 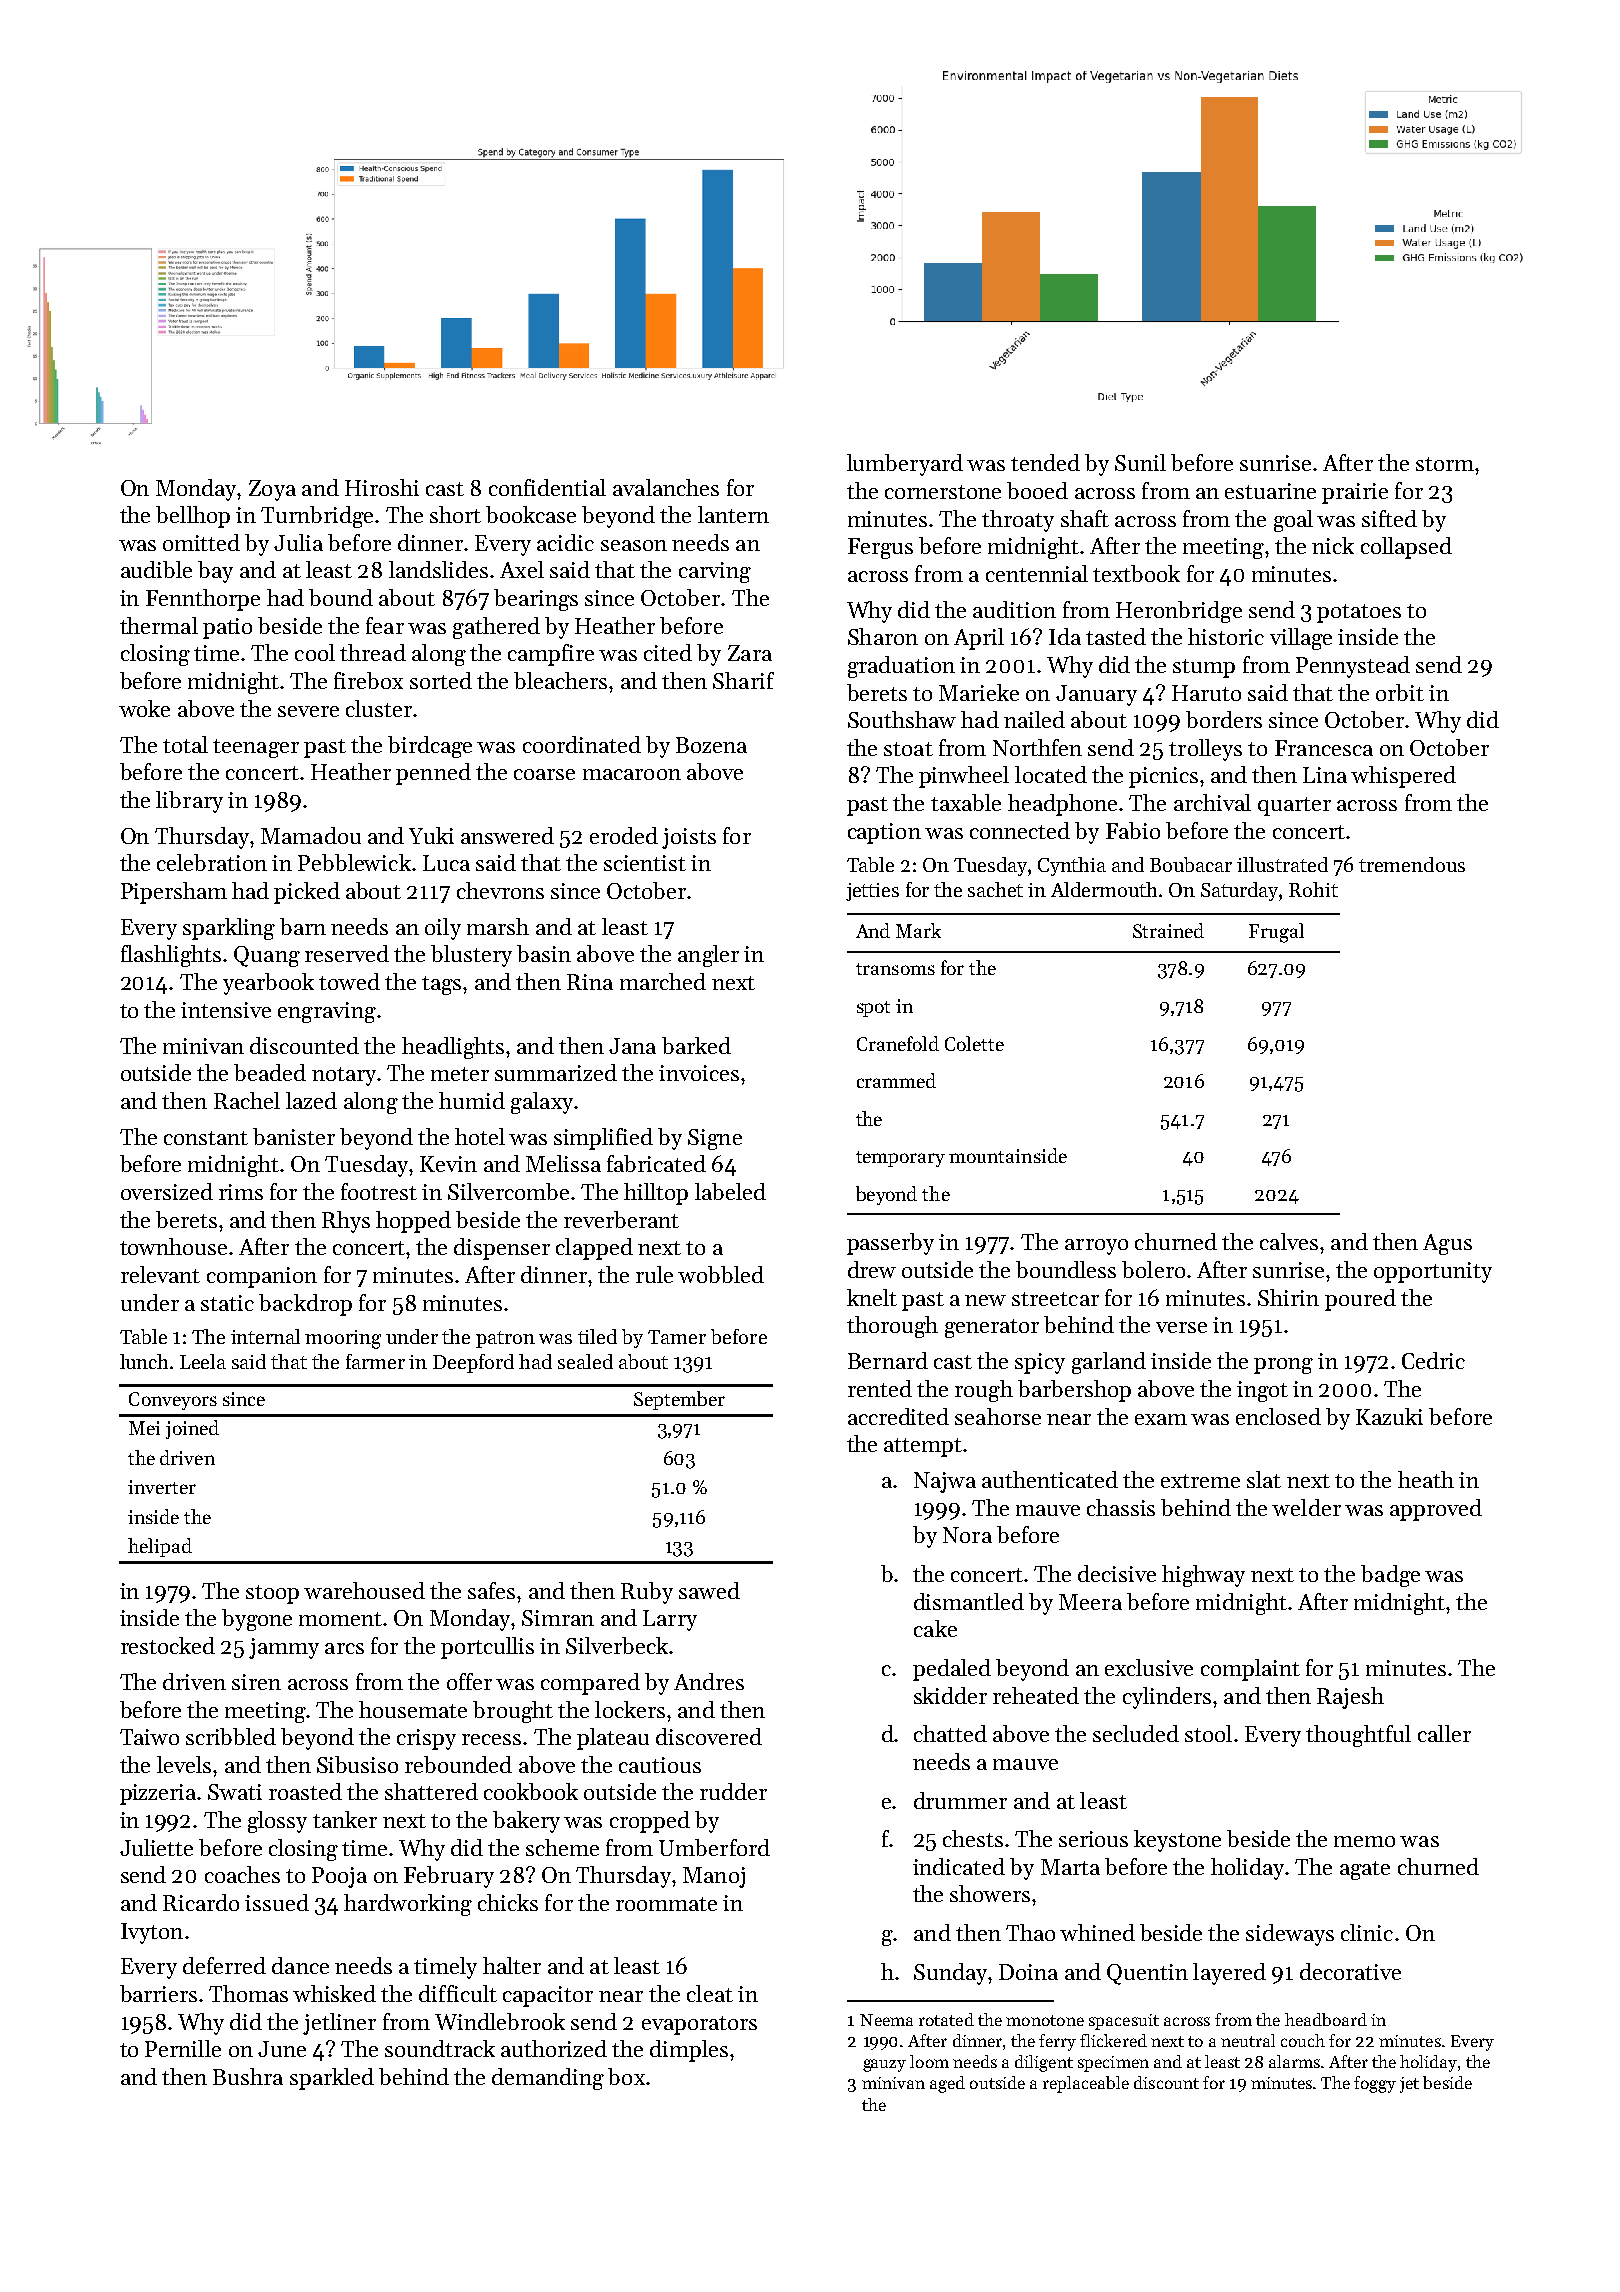 What do you see at coordinates (947, 2084) in the image?
I see `aged` at bounding box center [947, 2084].
